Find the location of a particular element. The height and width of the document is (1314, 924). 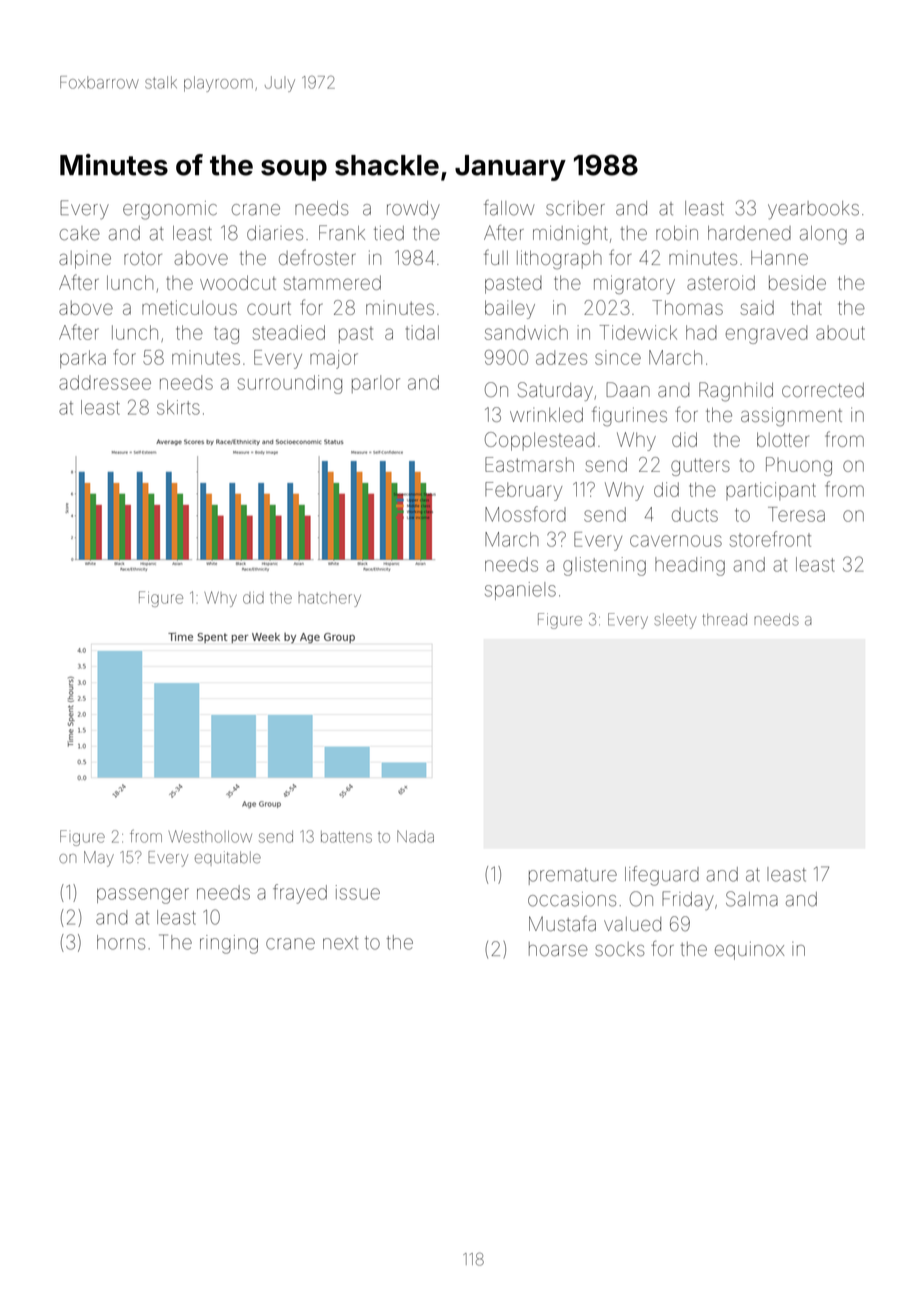

that is located at coordinates (806, 307).
